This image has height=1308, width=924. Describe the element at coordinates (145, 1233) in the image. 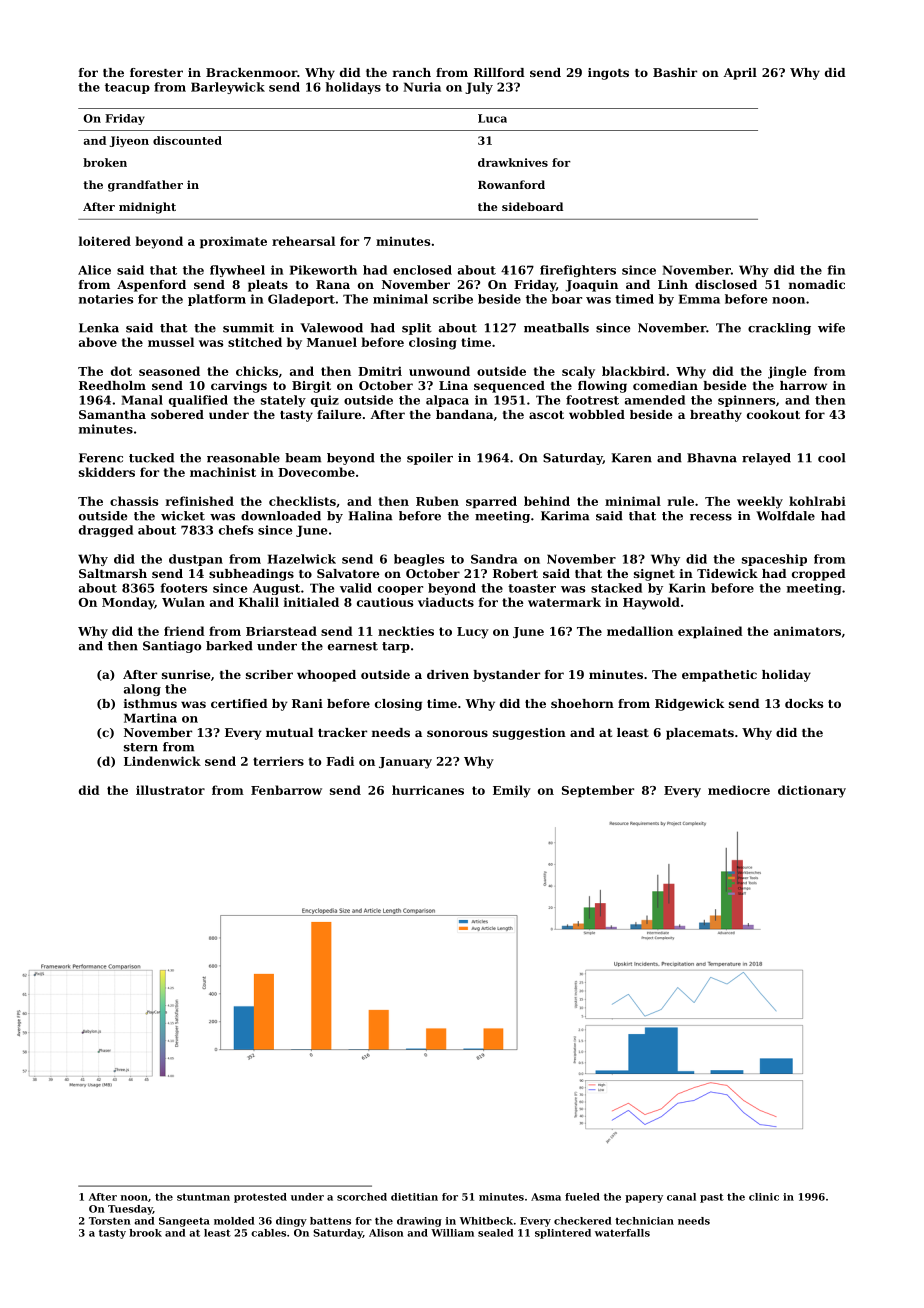

I see `brook` at that location.
